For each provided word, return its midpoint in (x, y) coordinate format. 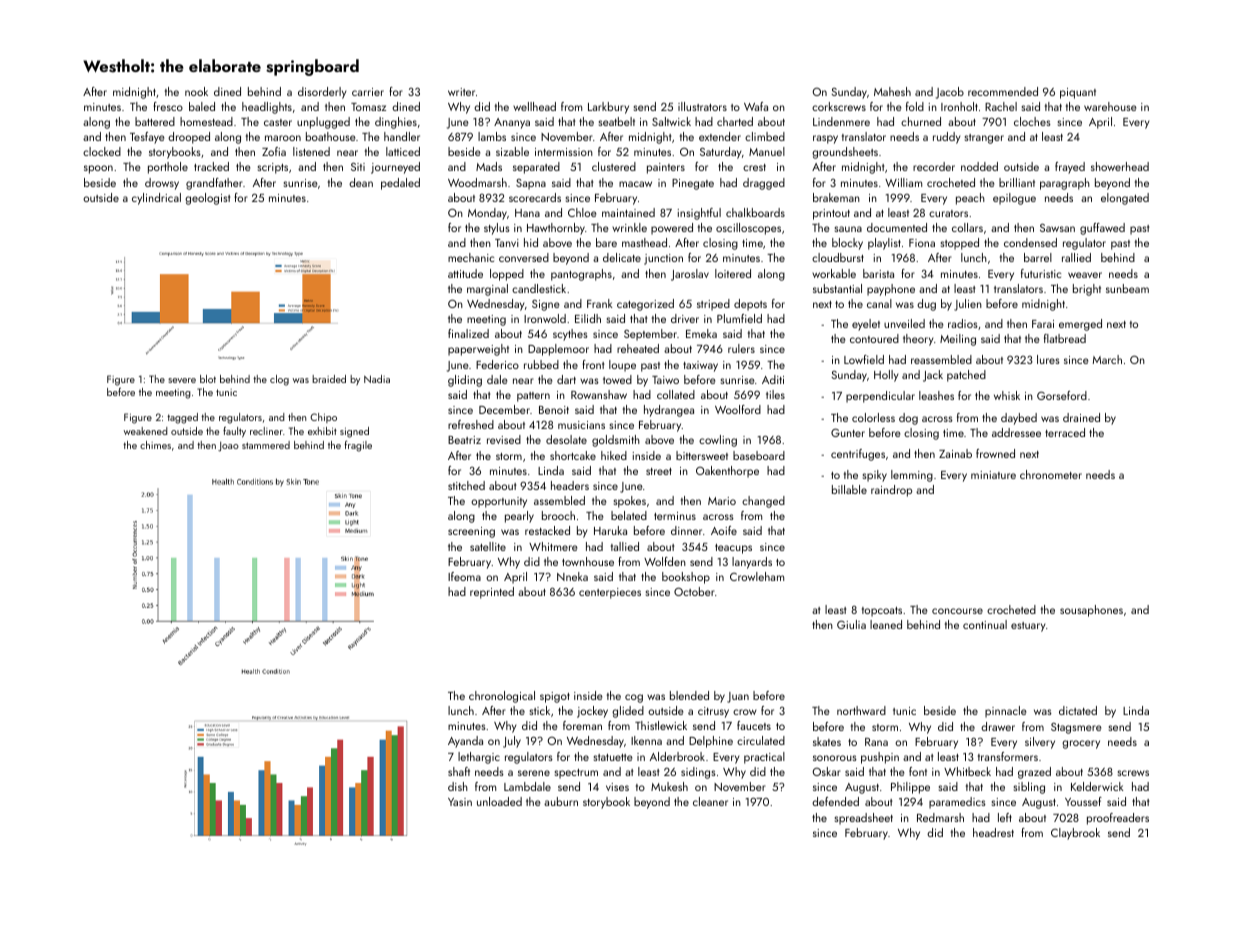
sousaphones (1091, 611)
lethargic (479, 758)
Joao (228, 447)
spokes (630, 502)
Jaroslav (690, 275)
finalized (468, 333)
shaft (459, 771)
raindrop (891, 491)
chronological (502, 697)
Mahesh (892, 91)
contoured (874, 338)
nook (196, 91)
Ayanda (465, 742)
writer (461, 92)
